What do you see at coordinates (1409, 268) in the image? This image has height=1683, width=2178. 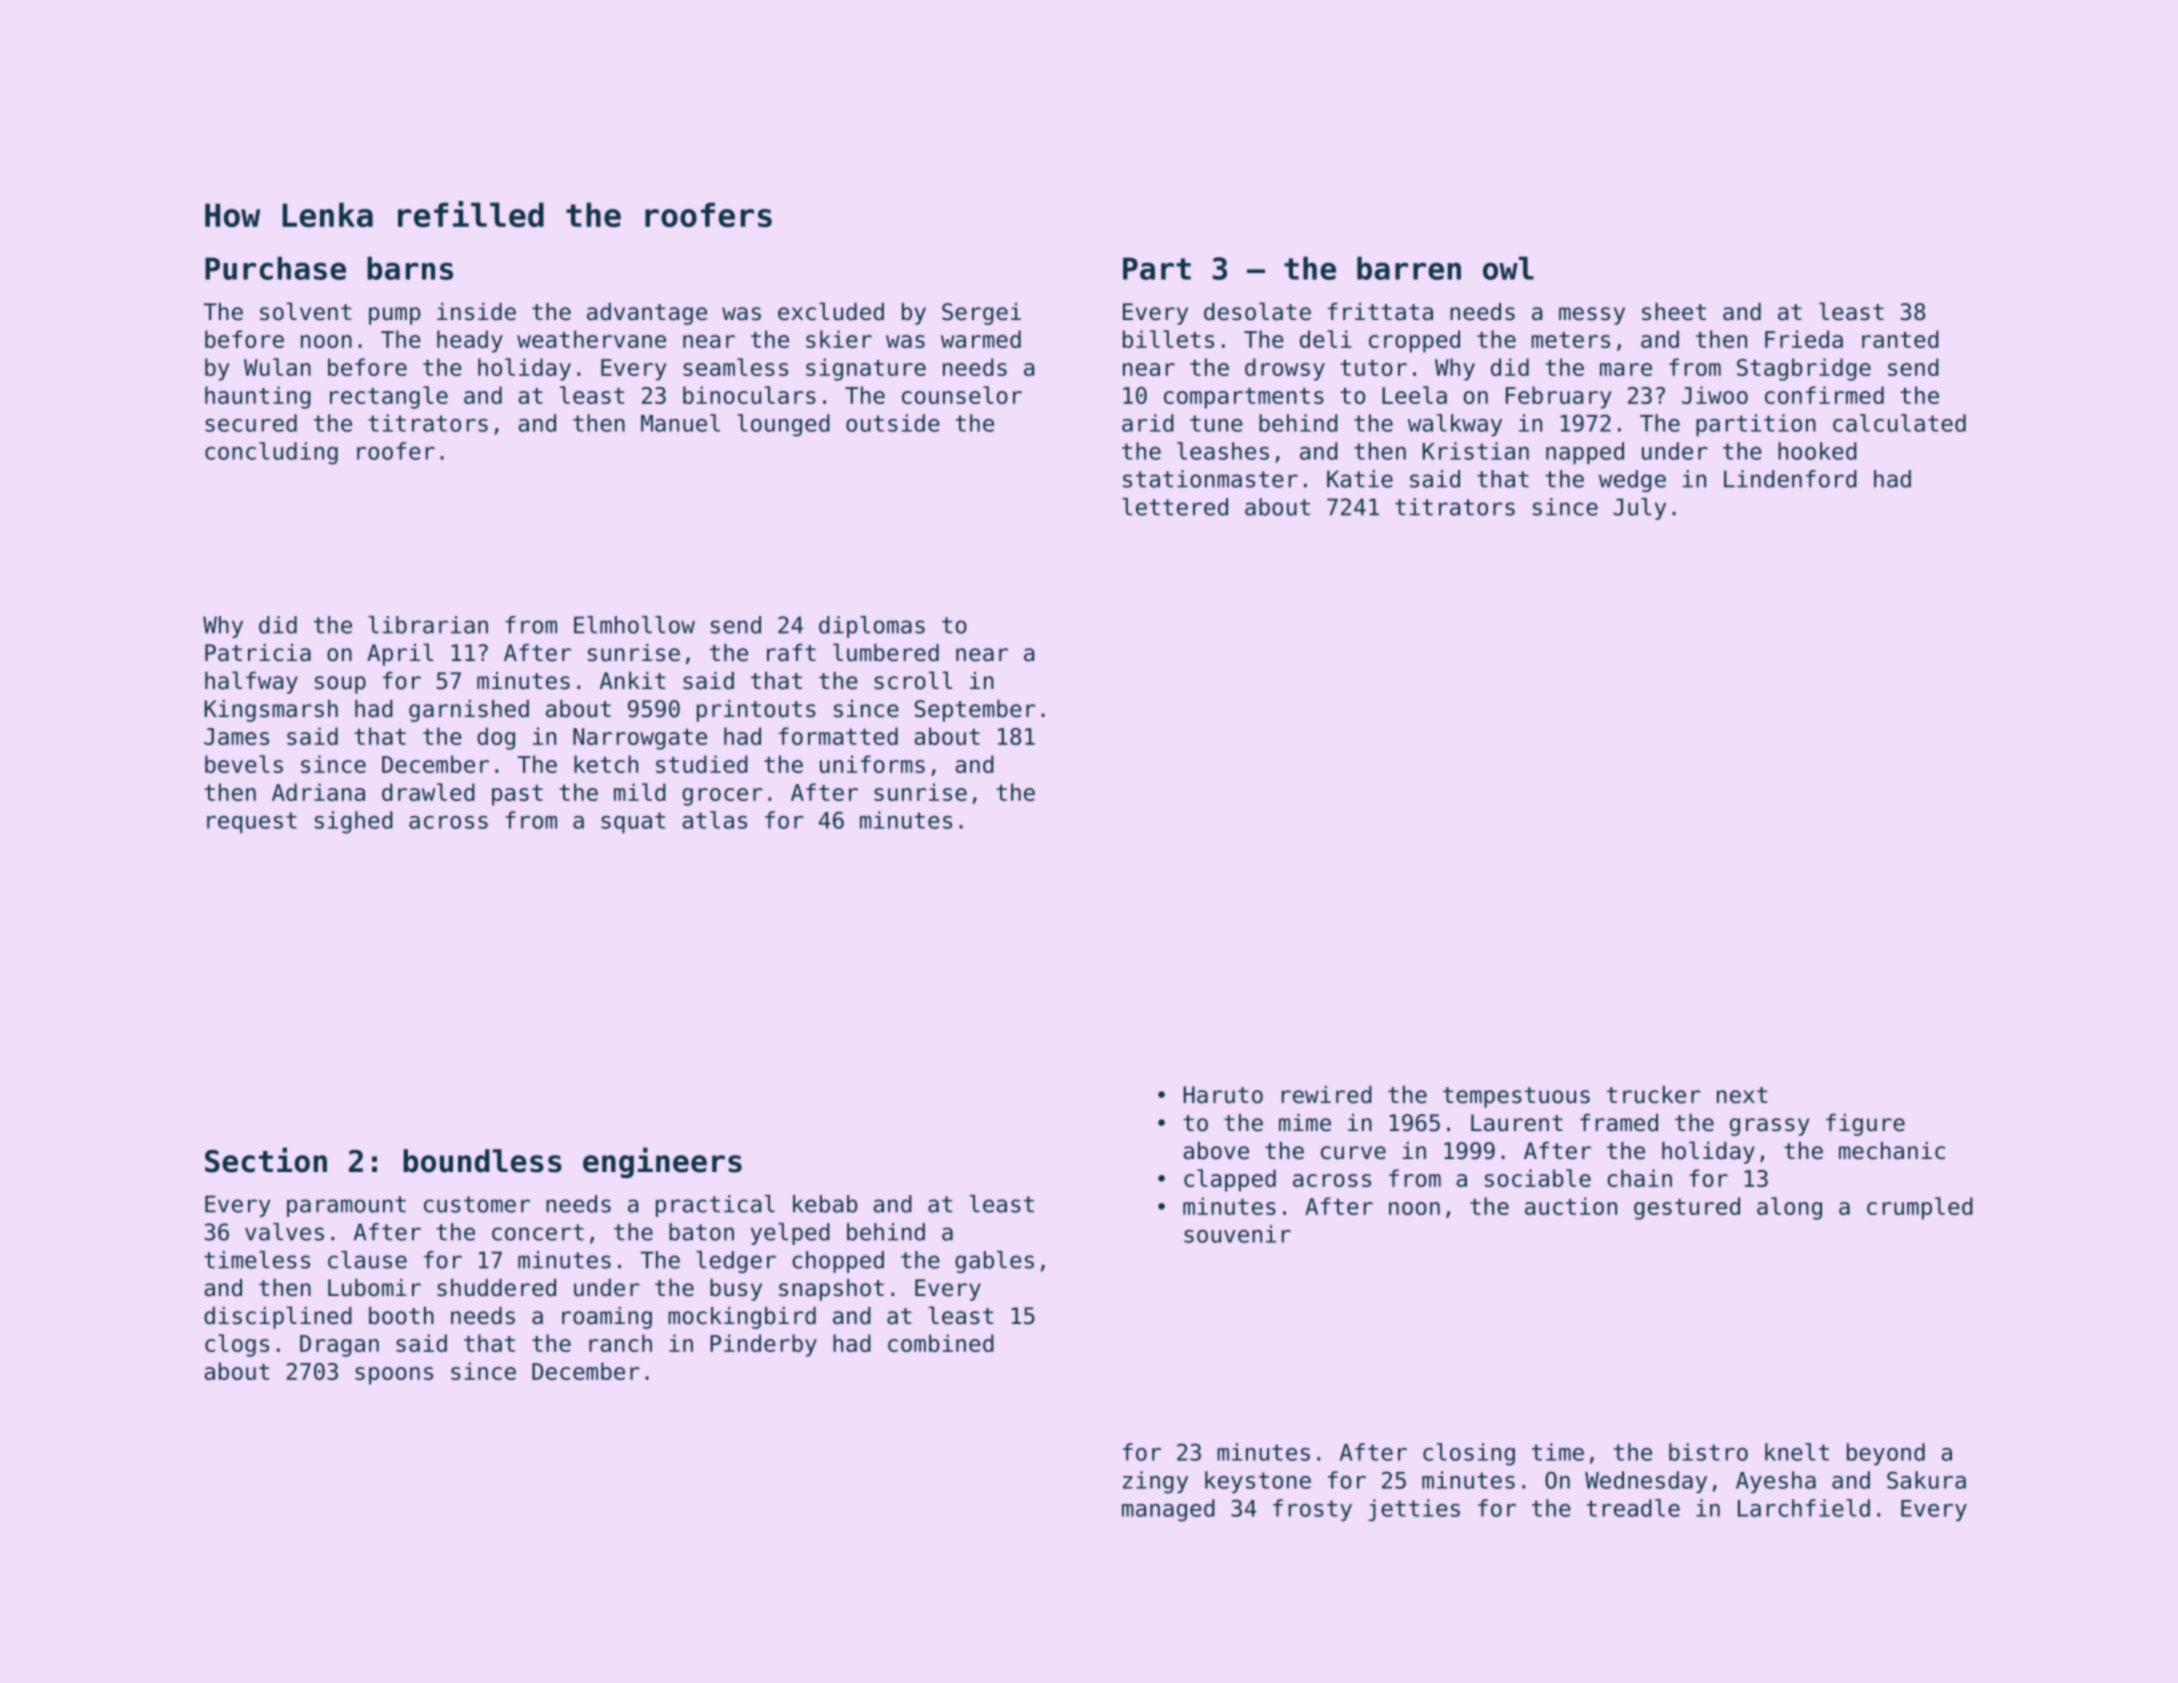 I see `barren` at bounding box center [1409, 268].
